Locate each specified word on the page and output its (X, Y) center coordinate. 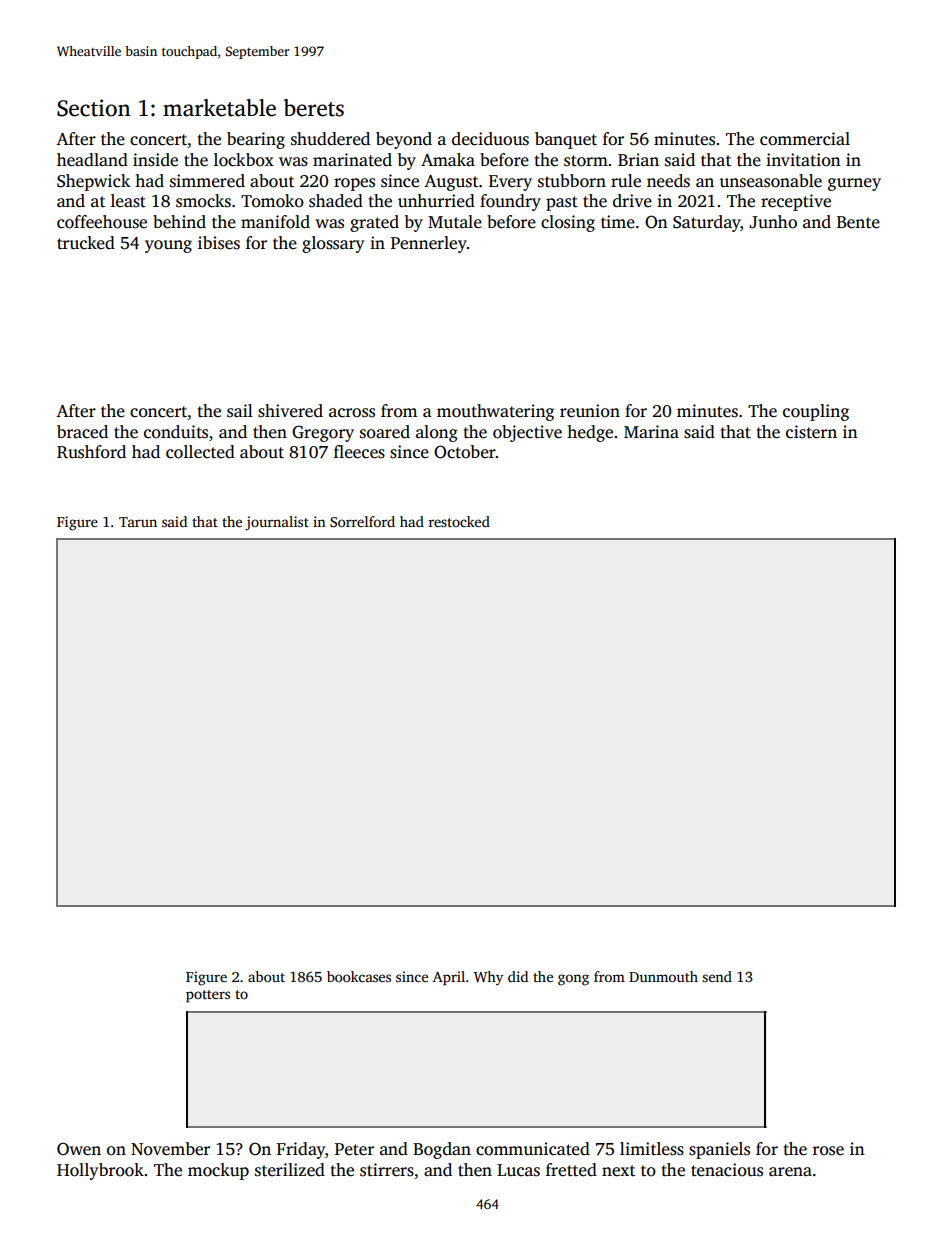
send (717, 976)
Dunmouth (663, 976)
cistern (811, 432)
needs (668, 181)
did (518, 976)
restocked (459, 521)
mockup (218, 1171)
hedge (590, 433)
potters (208, 996)
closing (568, 223)
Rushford (91, 452)
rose (828, 1151)
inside (155, 160)
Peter (354, 1149)
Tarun (138, 522)
